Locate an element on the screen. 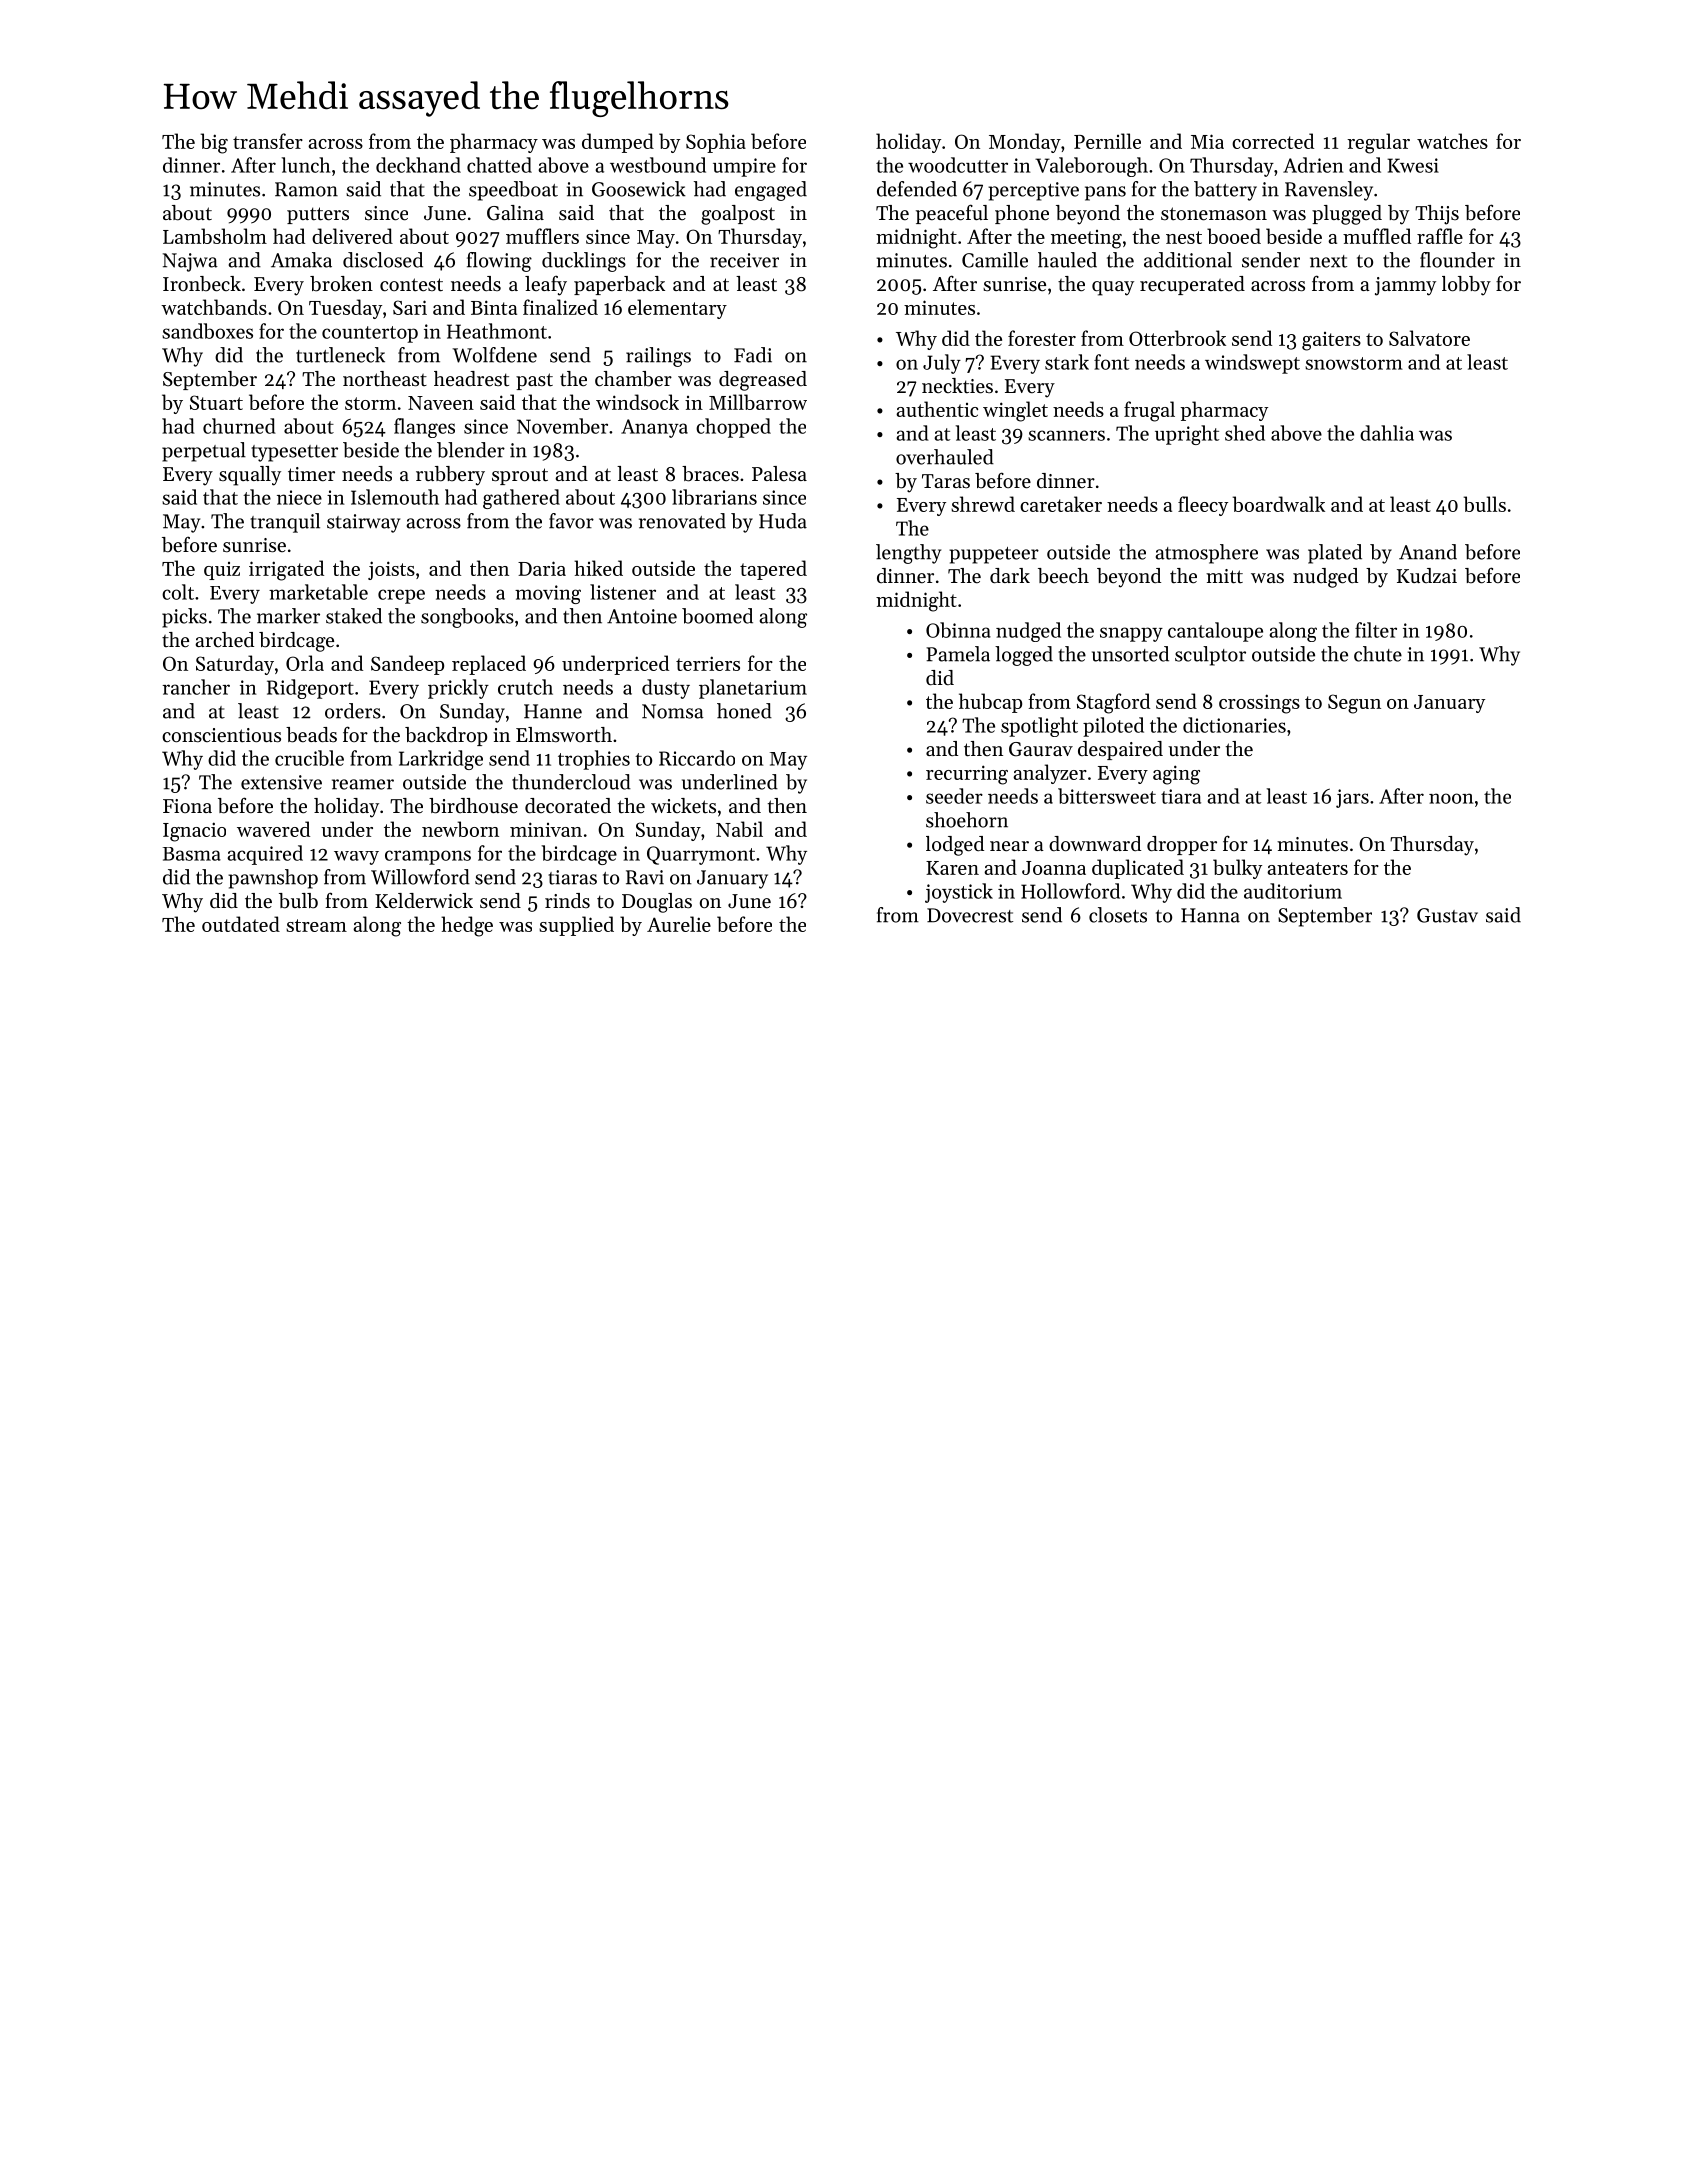  extensive is located at coordinates (281, 782).
